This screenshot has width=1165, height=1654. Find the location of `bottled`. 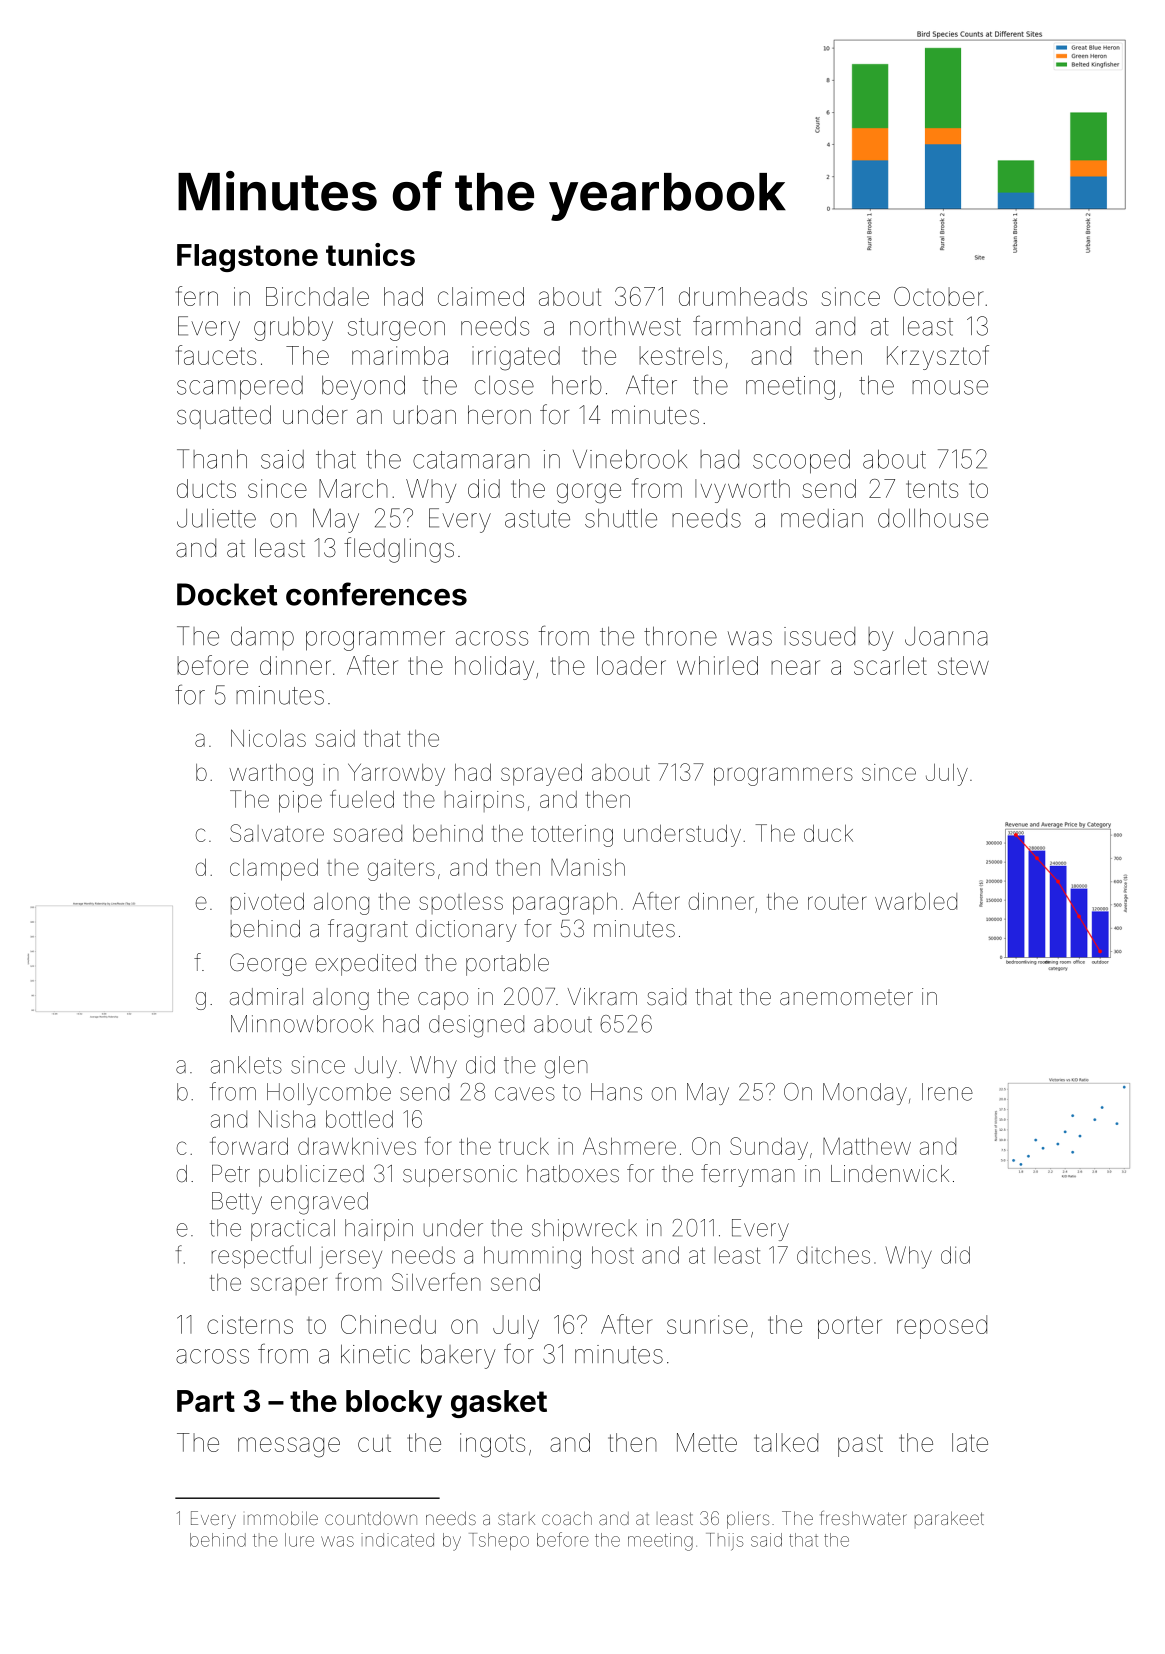

bottled is located at coordinates (359, 1119).
